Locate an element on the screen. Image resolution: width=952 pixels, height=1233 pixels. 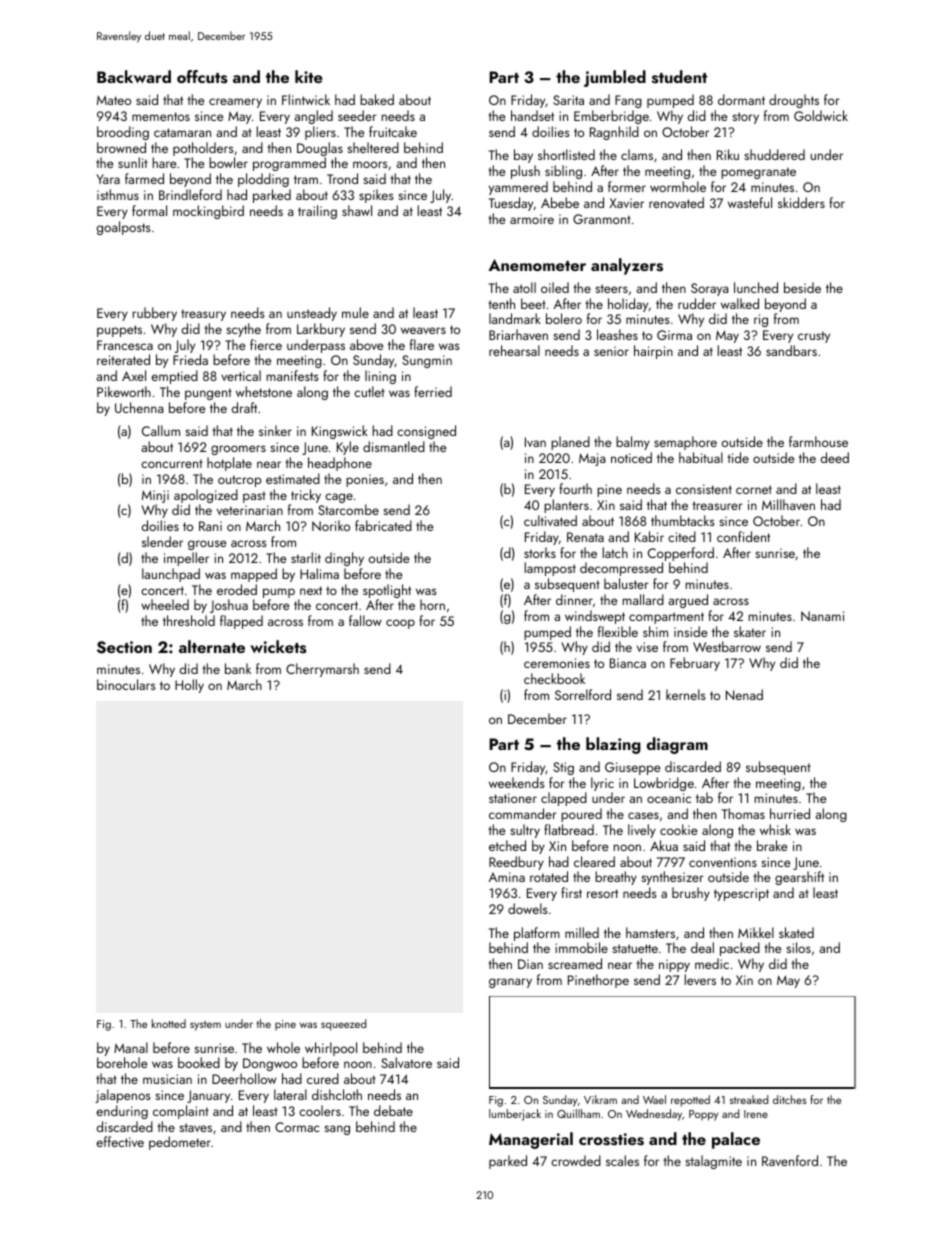
rehearsal is located at coordinates (514, 350).
